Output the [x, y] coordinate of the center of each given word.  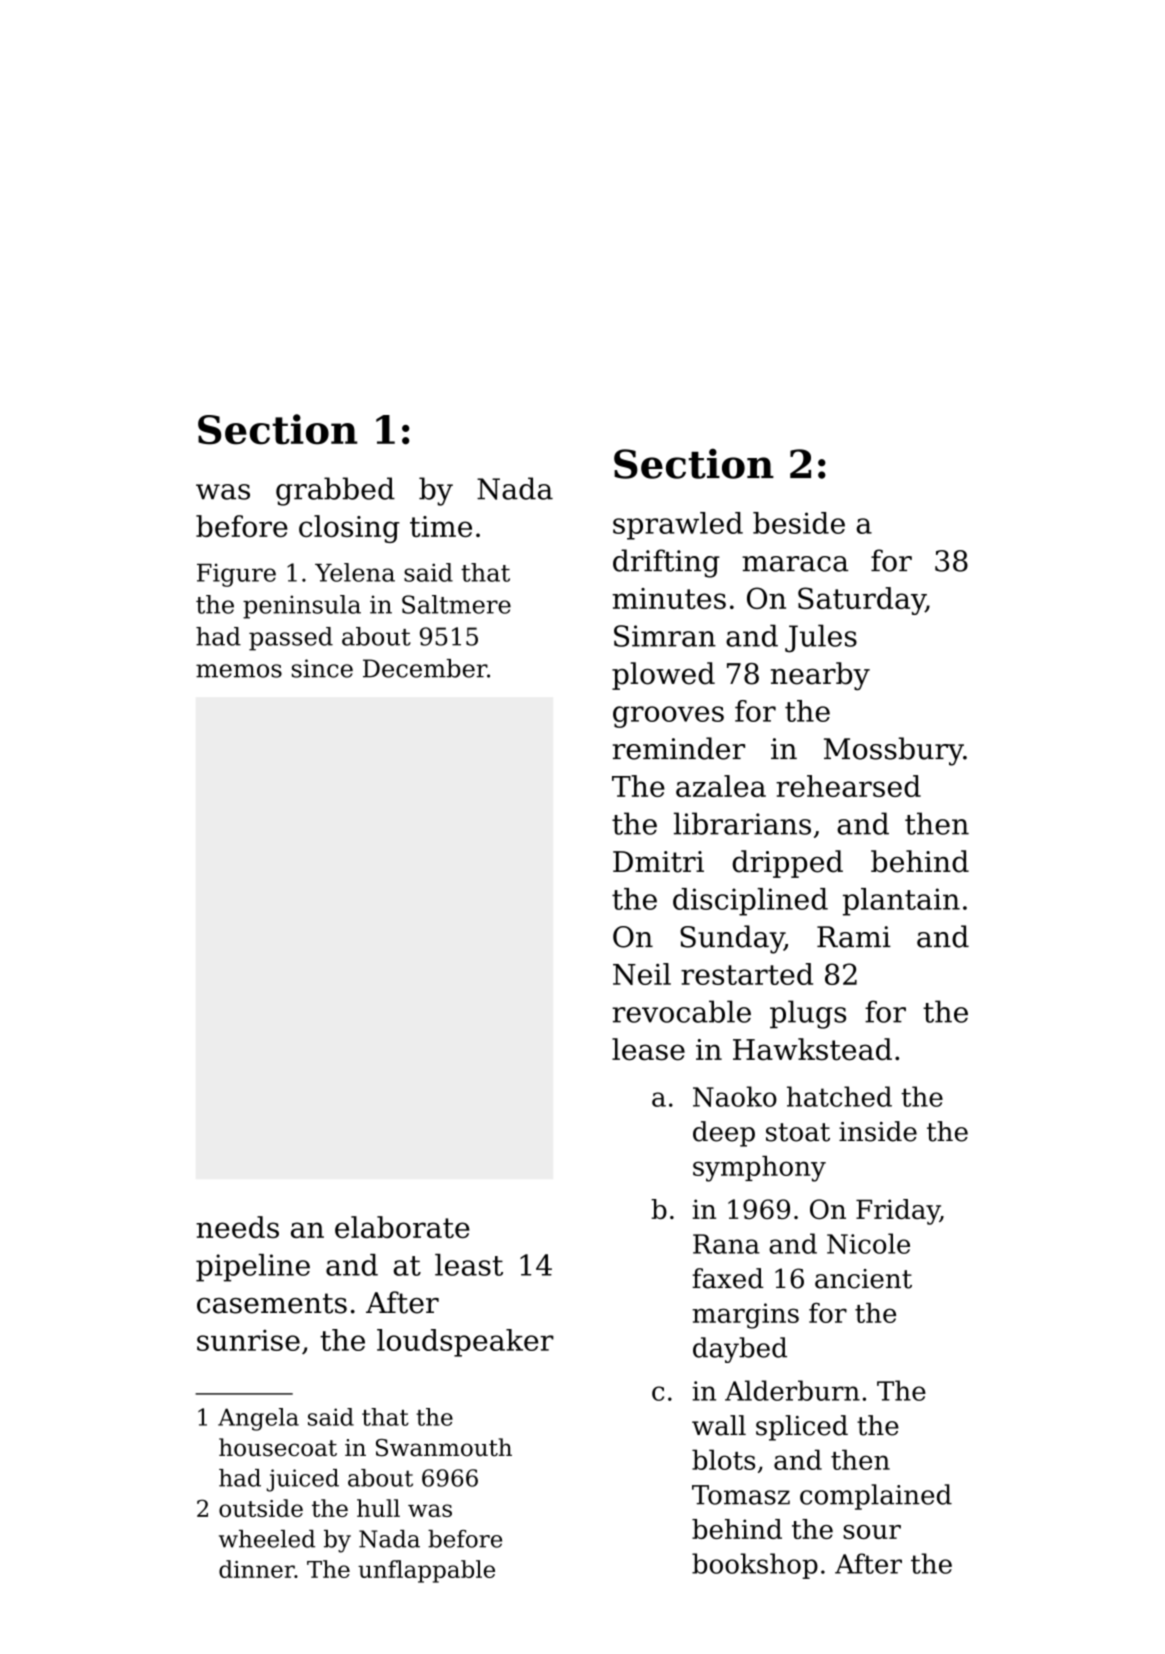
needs [237, 1227]
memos [239, 671]
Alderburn [792, 1390]
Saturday [862, 601]
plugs [808, 1014]
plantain [901, 902]
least [469, 1265]
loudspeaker [465, 1343]
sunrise [248, 1340]
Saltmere [456, 604]
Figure [236, 575]
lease [648, 1049]
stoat [798, 1132]
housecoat [278, 1447]
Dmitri [658, 862]
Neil [642, 974]
